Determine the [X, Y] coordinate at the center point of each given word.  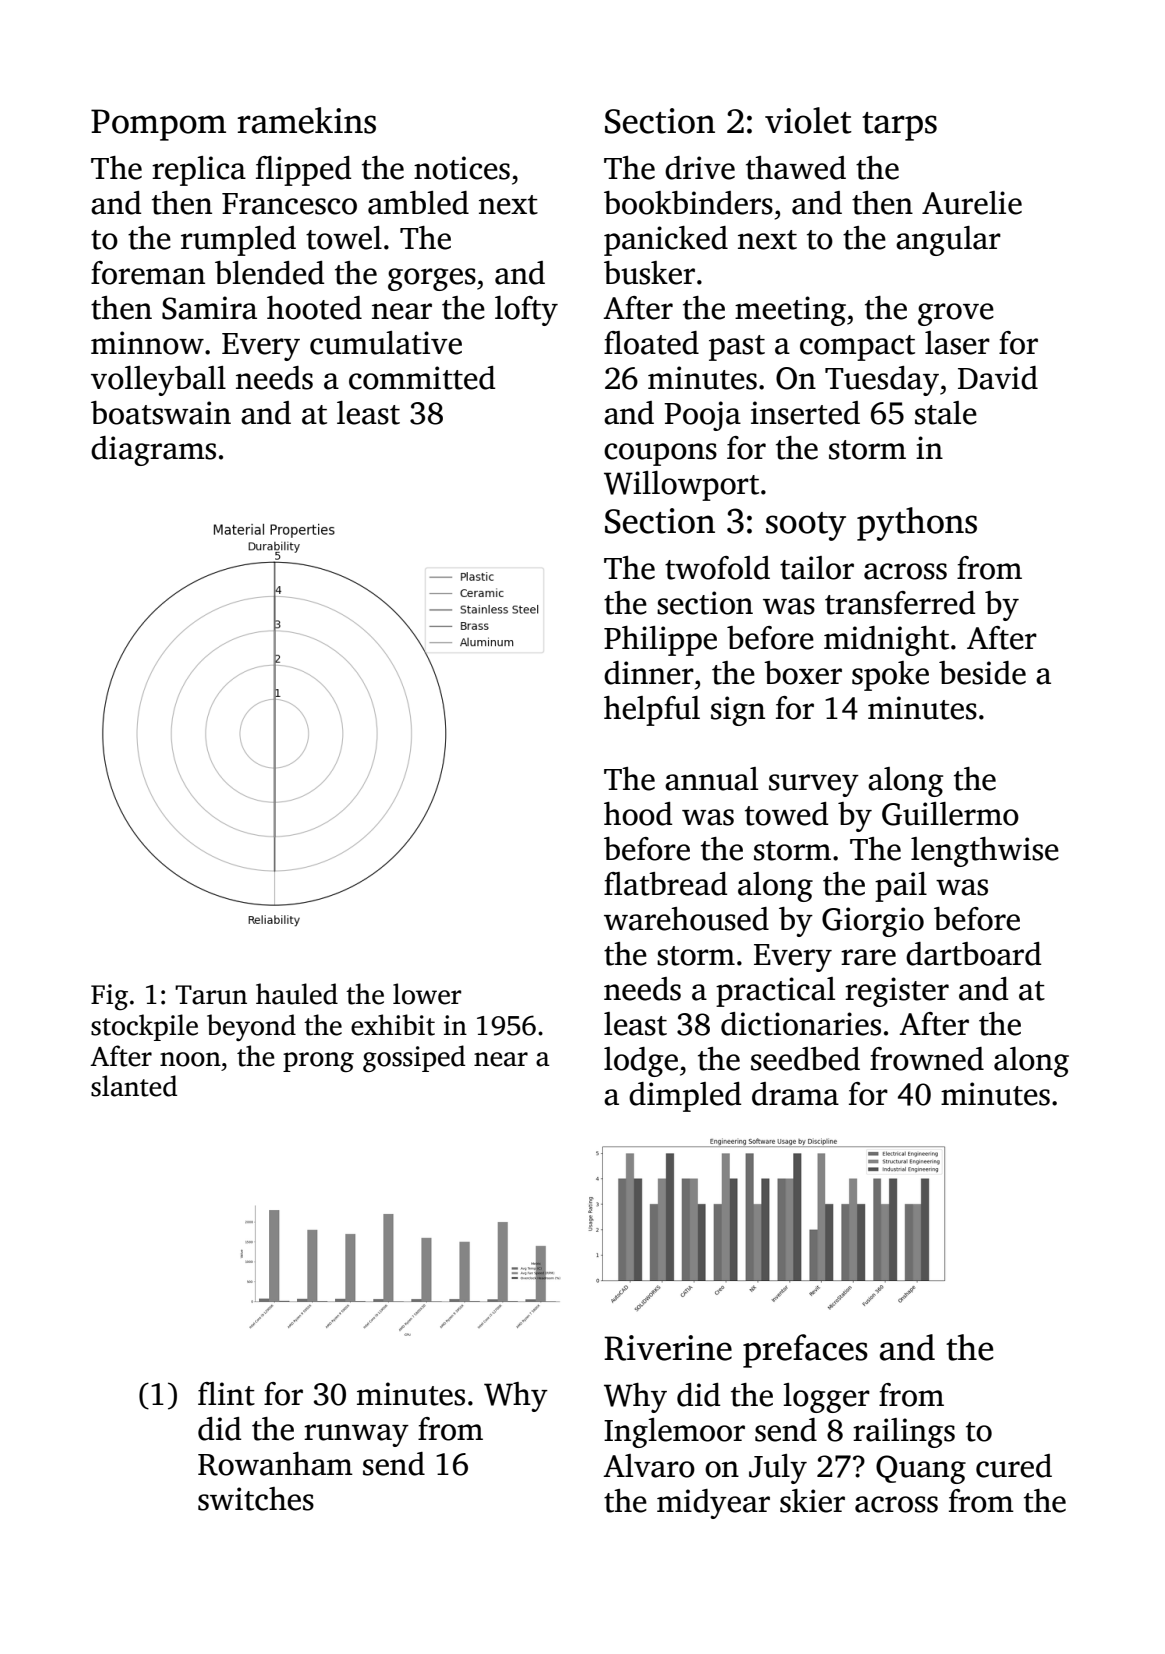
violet [808, 120]
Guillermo [950, 814]
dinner [649, 673]
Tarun [211, 995]
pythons [917, 524]
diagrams [153, 451]
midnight [886, 641]
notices [462, 168]
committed [422, 378]
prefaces [805, 1351]
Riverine [668, 1348]
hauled [297, 994]
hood [638, 814]
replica [199, 171]
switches [256, 1499]
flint [226, 1394]
